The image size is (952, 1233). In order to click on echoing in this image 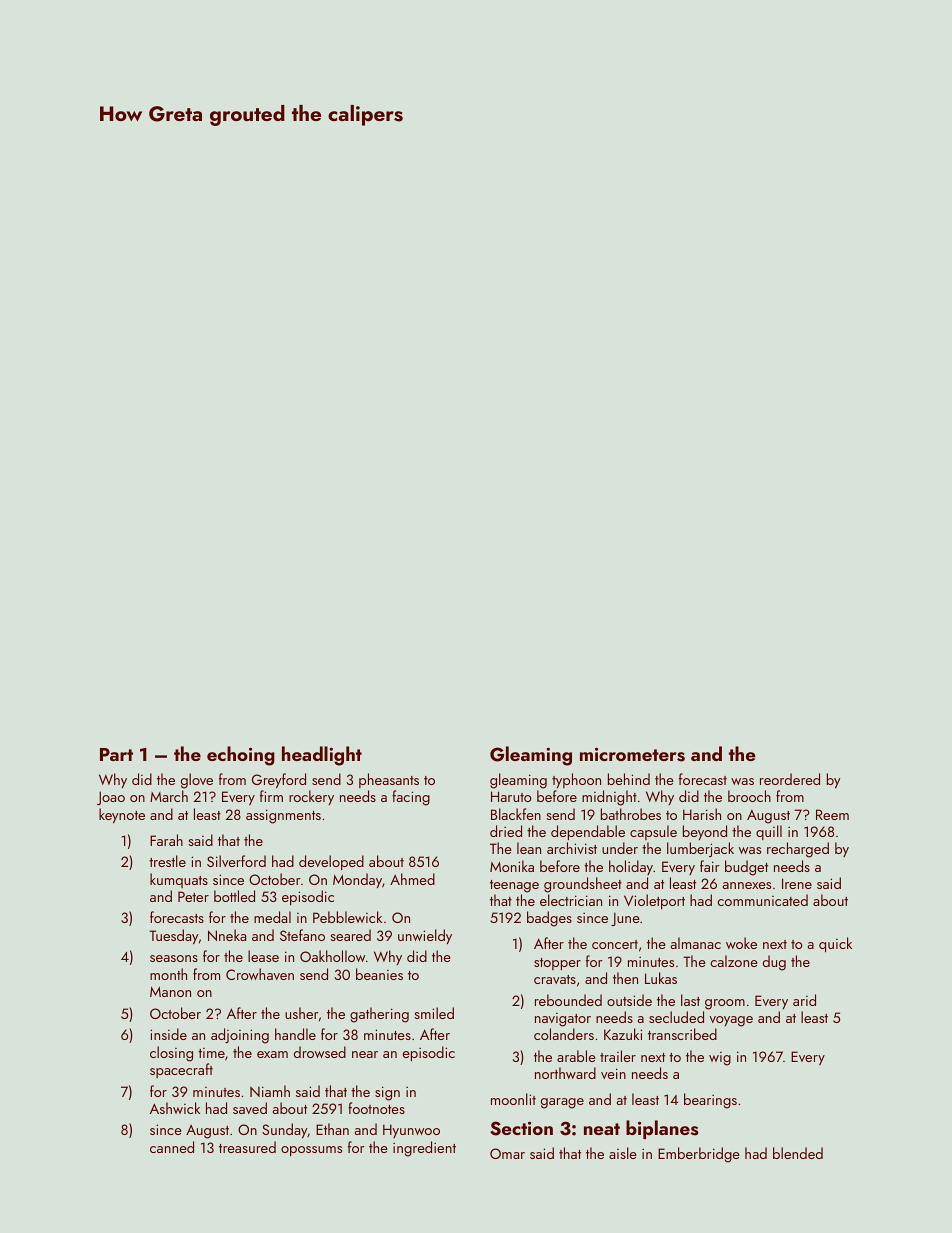, I will do `click(241, 756)`.
